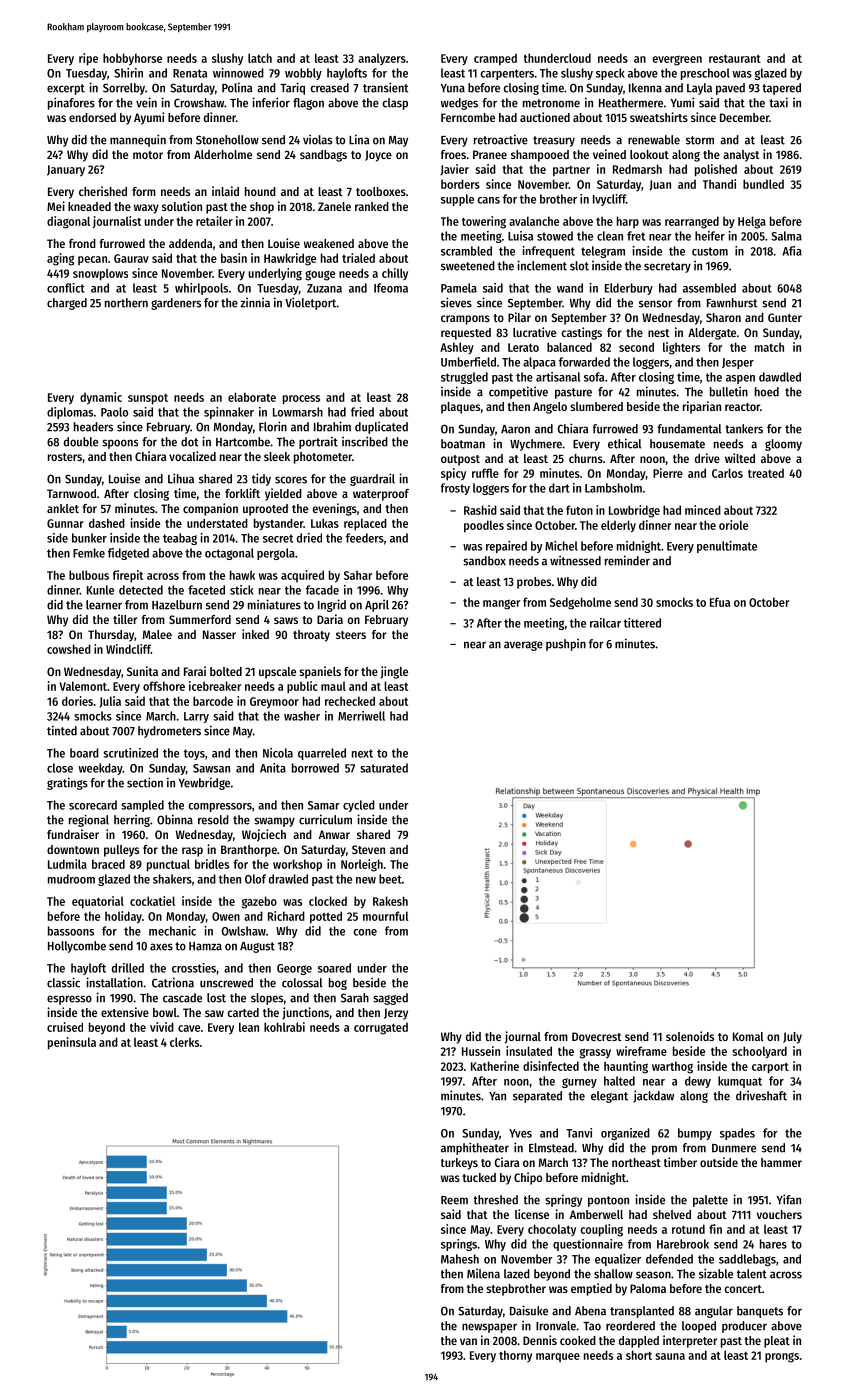 The image size is (849, 1400). I want to click on sauna, so click(670, 1356).
